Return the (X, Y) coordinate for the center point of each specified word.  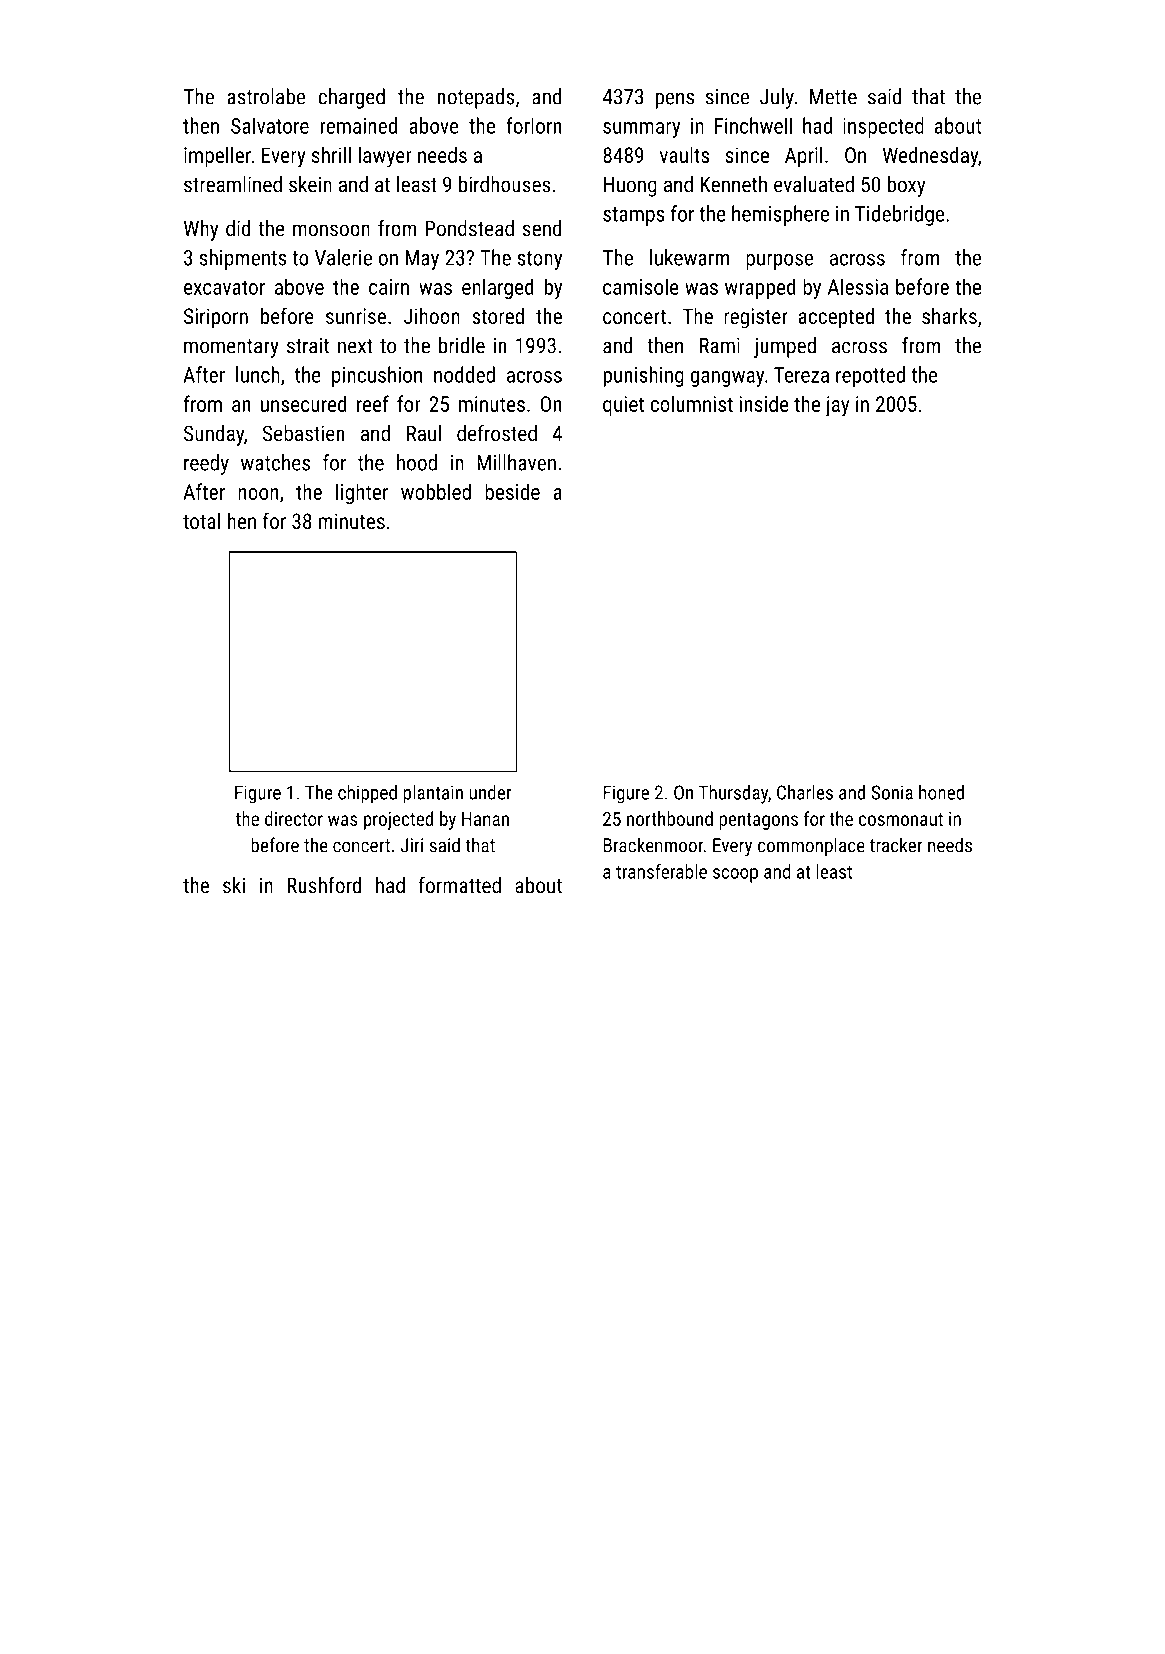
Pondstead (470, 228)
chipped (367, 794)
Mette (833, 97)
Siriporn (216, 318)
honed (941, 792)
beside (512, 491)
